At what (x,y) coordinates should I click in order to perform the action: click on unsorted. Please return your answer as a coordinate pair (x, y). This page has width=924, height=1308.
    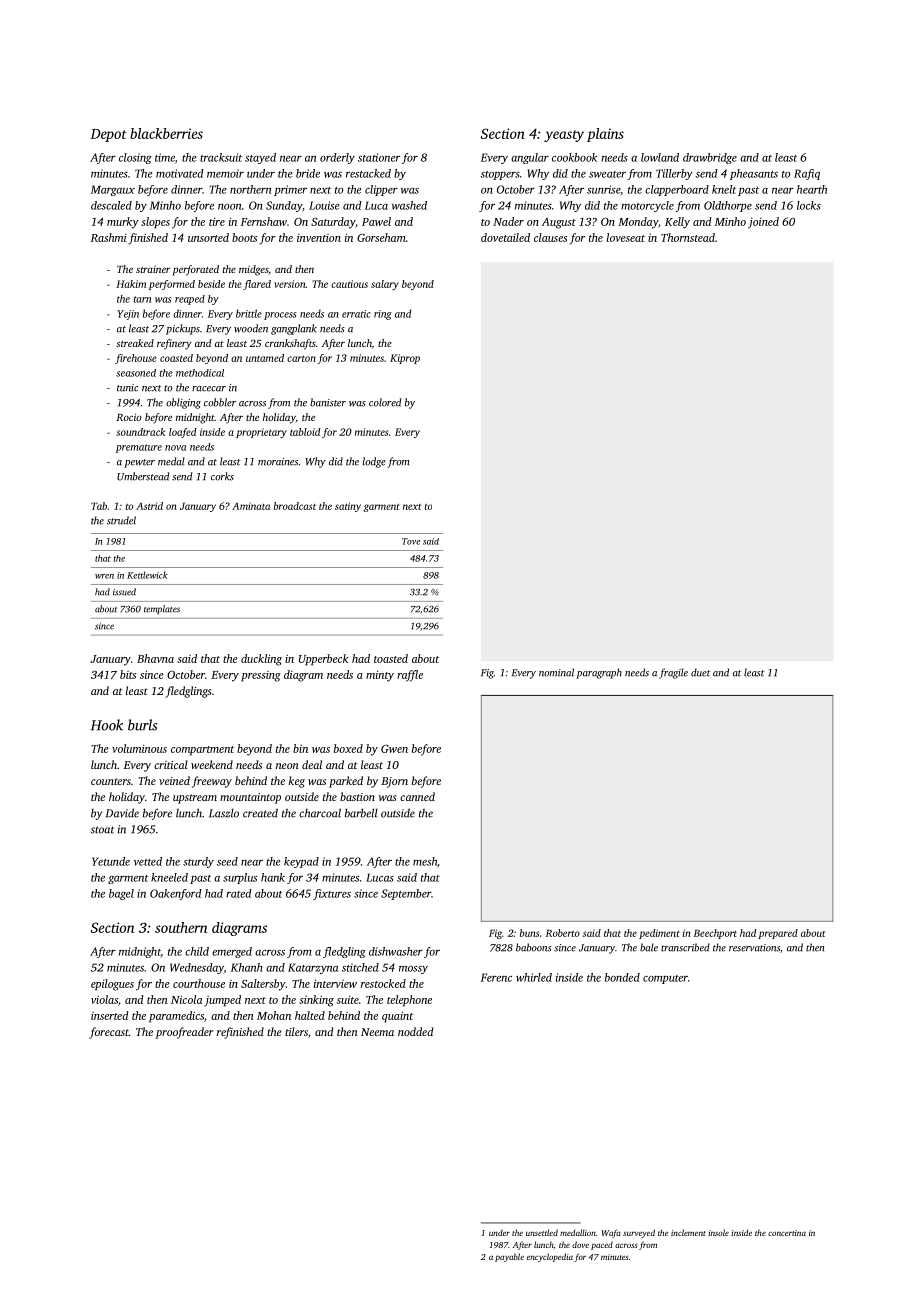
    Looking at the image, I should click on (208, 237).
